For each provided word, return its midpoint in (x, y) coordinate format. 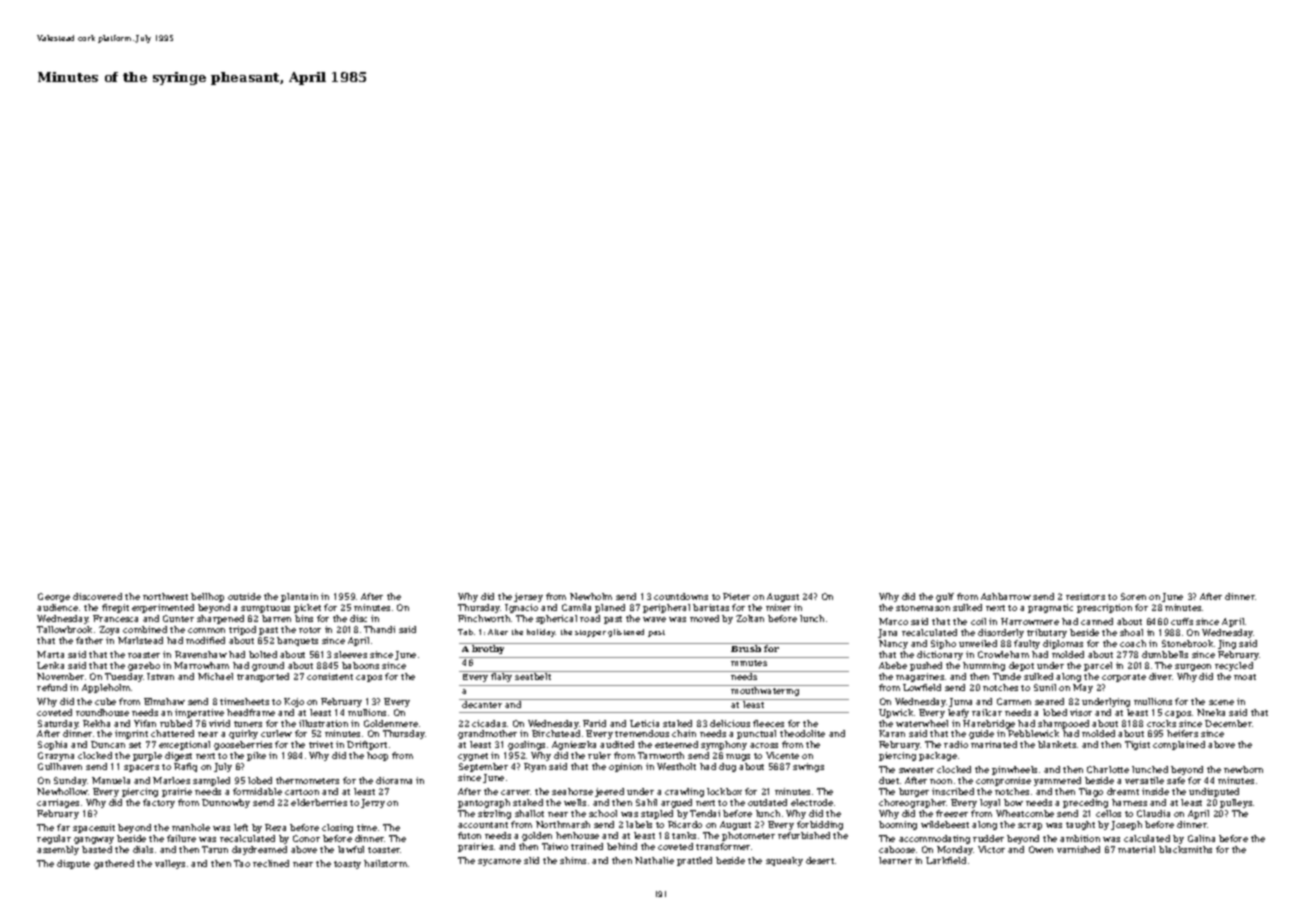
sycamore (499, 862)
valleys (170, 864)
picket (307, 608)
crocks (1161, 723)
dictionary (940, 655)
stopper (590, 633)
